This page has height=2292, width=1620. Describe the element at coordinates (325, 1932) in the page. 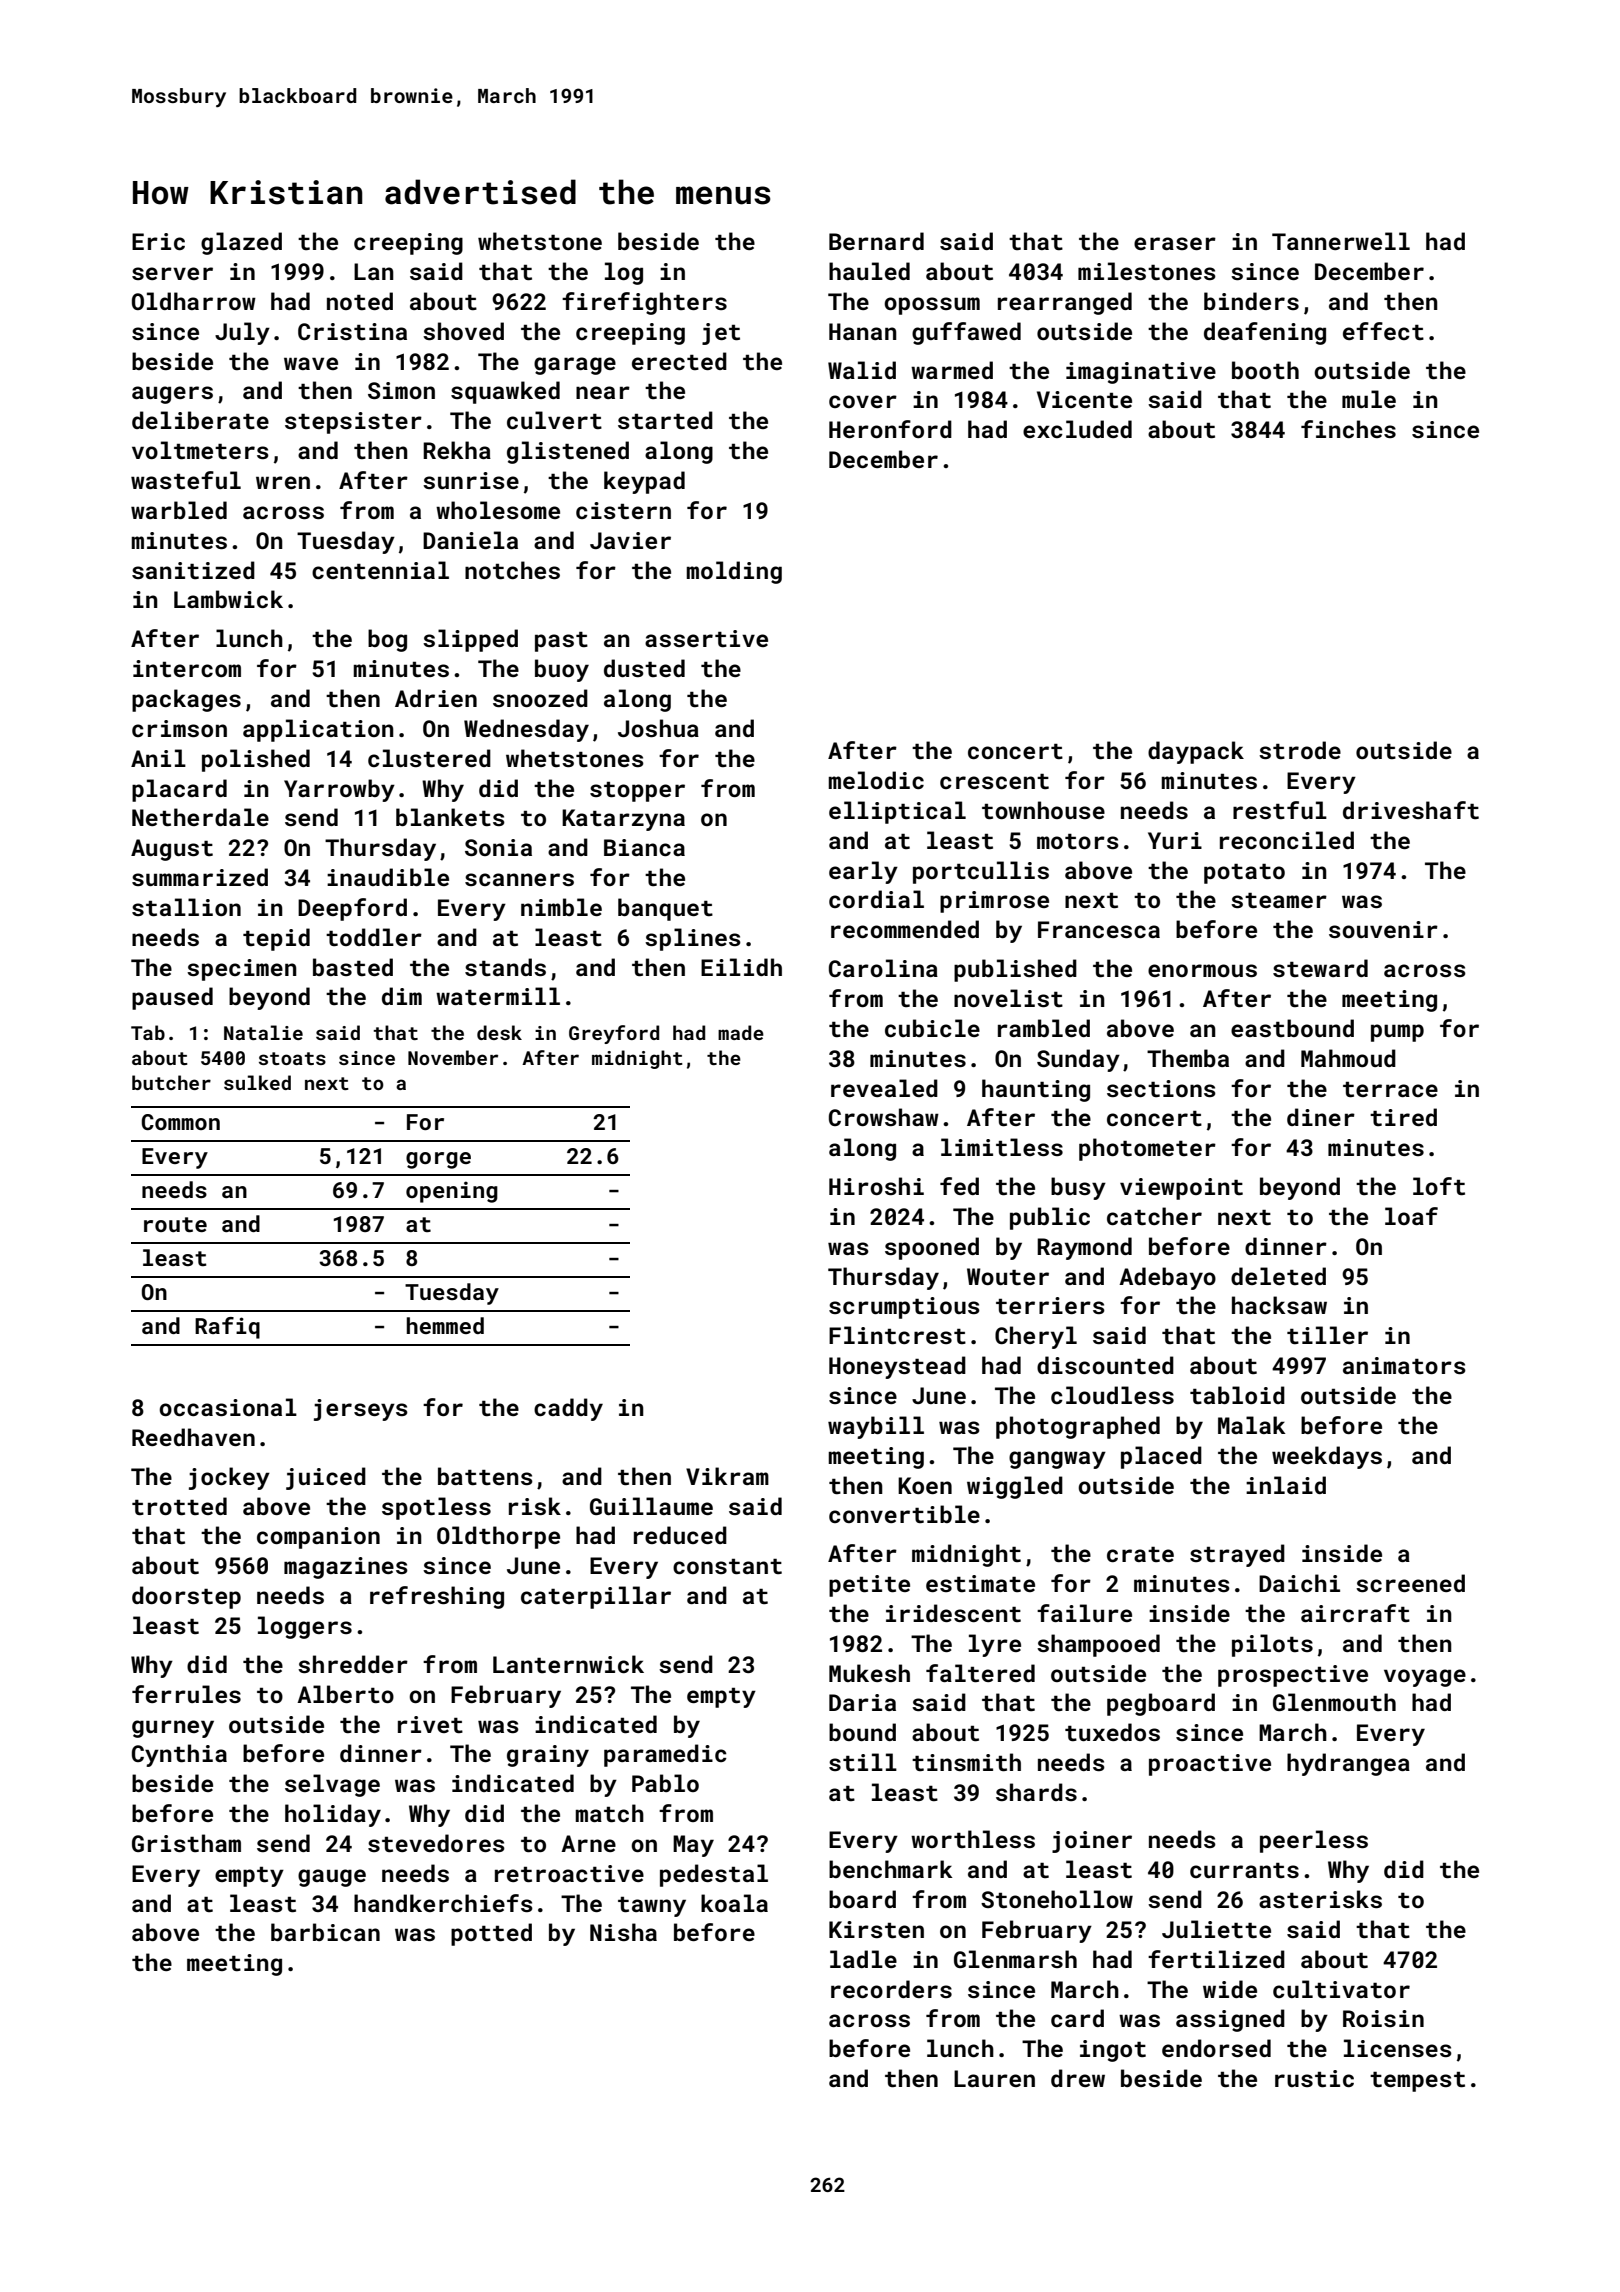

I see `barbican` at that location.
